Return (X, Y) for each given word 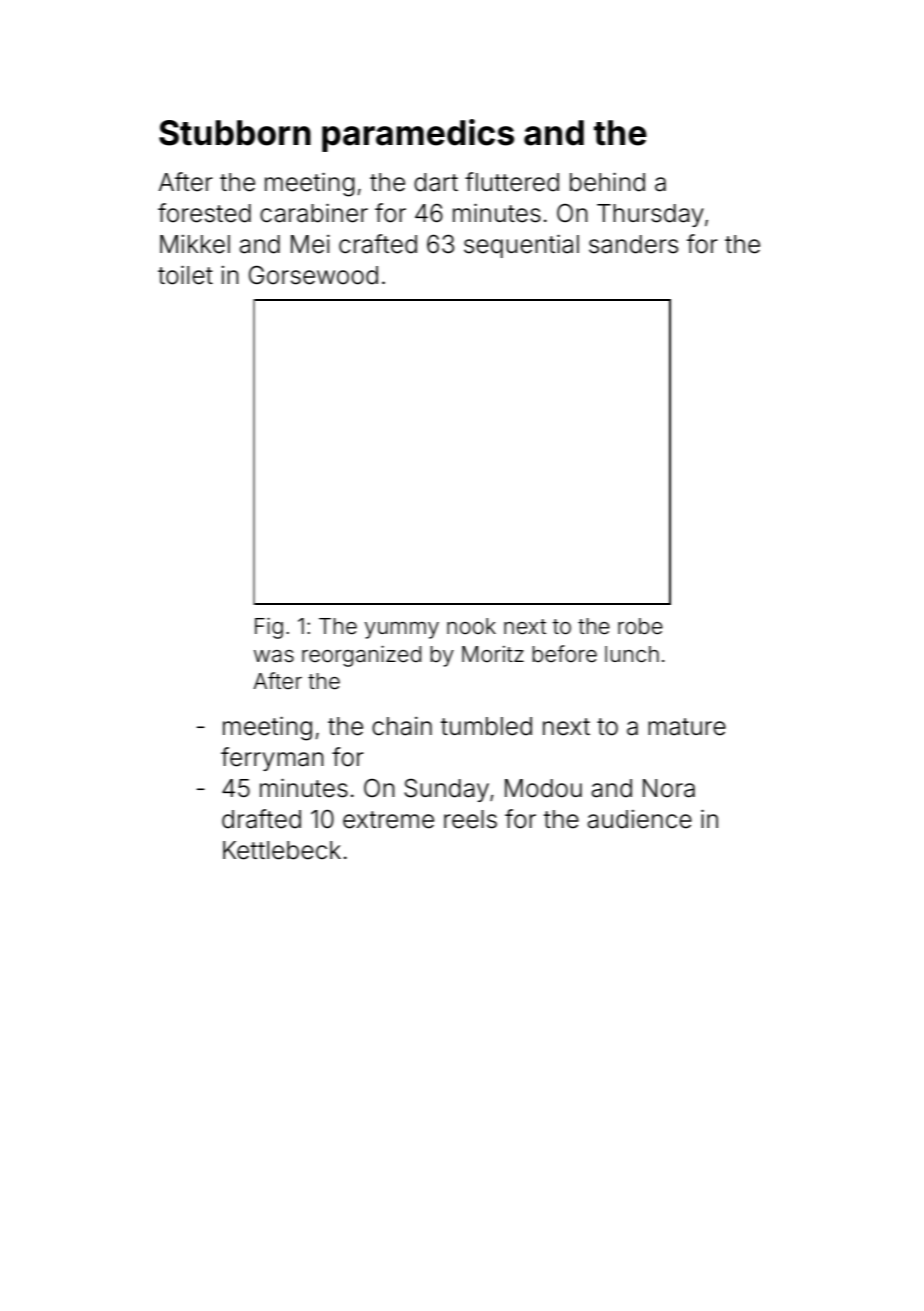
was (274, 656)
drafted (261, 819)
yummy (402, 630)
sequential (521, 246)
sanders (633, 244)
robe (640, 626)
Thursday (650, 215)
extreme (388, 820)
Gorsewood (313, 275)
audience (640, 819)
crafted (378, 244)
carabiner (314, 213)
